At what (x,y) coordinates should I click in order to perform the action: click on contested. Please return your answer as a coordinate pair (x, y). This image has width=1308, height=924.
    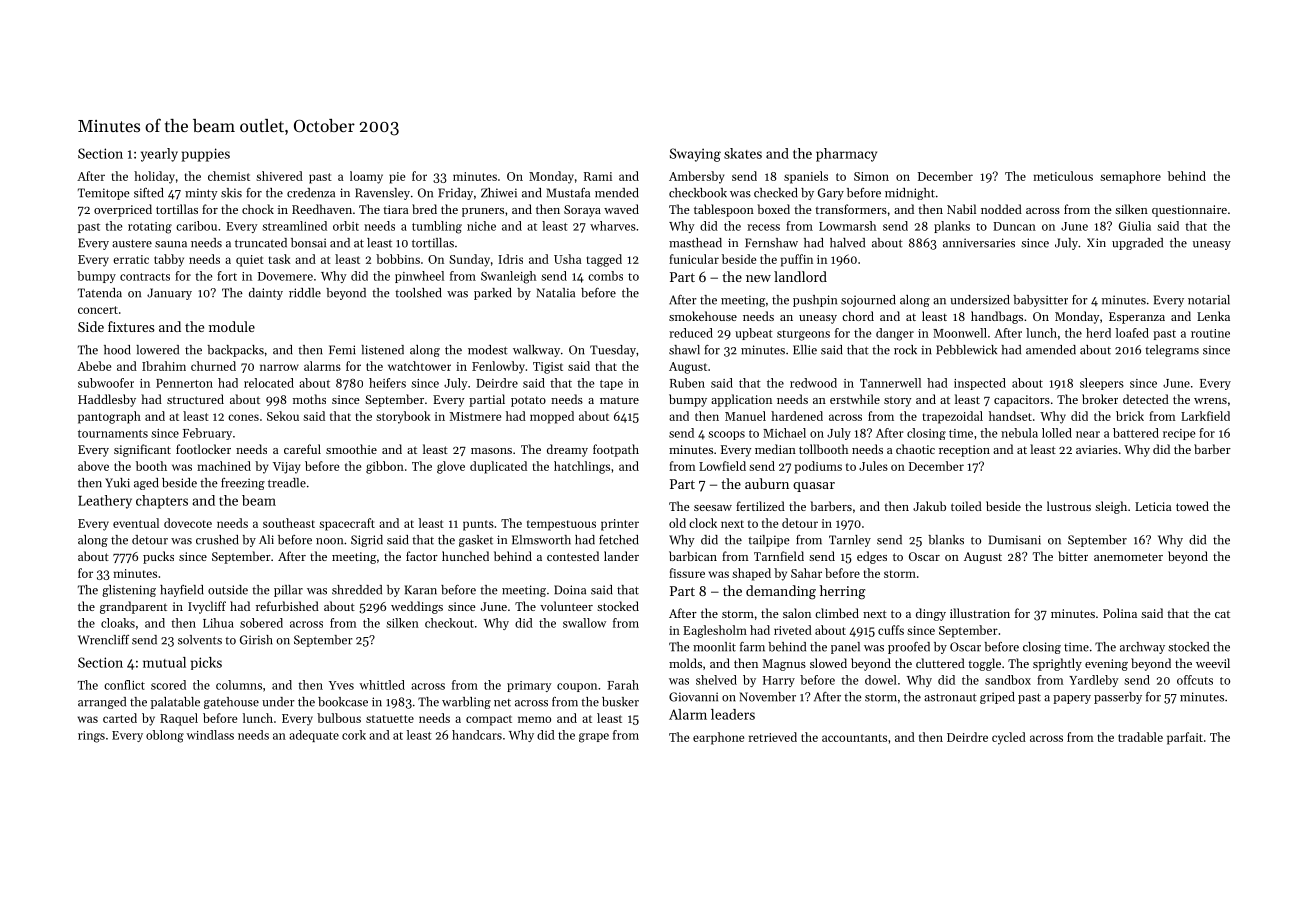
    Looking at the image, I should click on (573, 556).
